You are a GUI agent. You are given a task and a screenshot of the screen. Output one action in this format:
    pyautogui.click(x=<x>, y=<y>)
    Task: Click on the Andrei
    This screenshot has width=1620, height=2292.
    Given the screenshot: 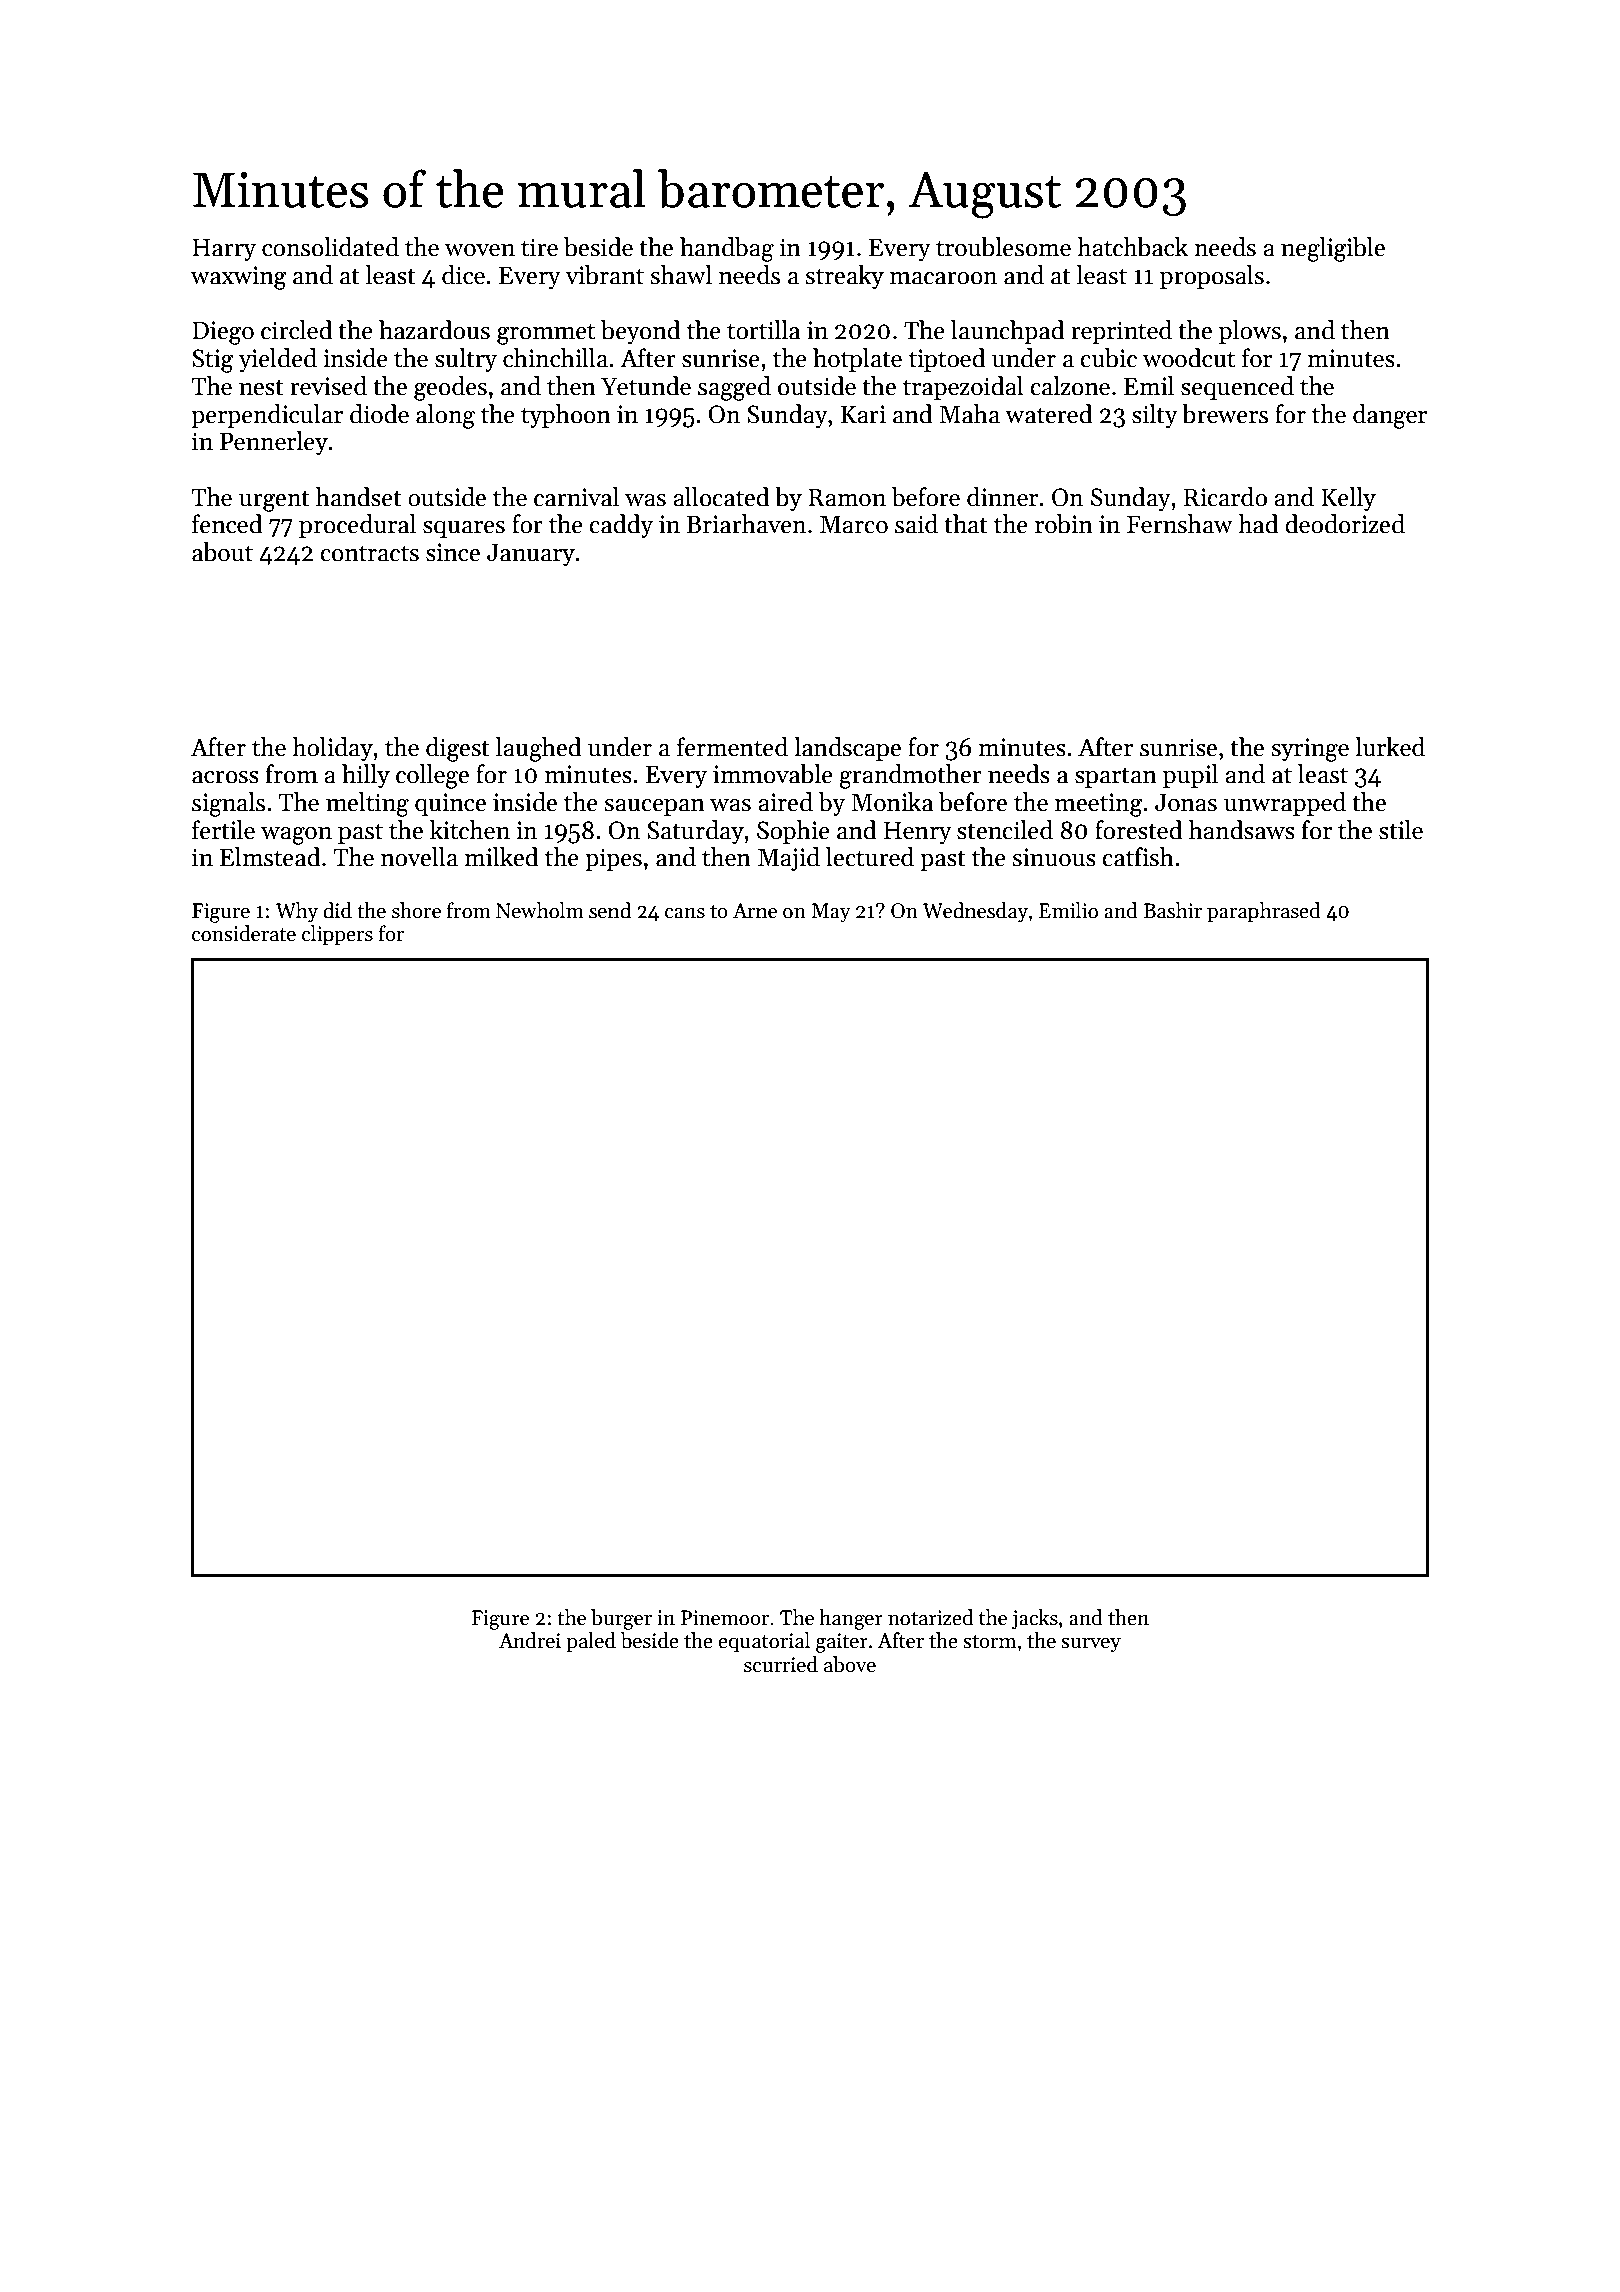 What is the action you would take?
    pyautogui.click(x=530, y=1640)
